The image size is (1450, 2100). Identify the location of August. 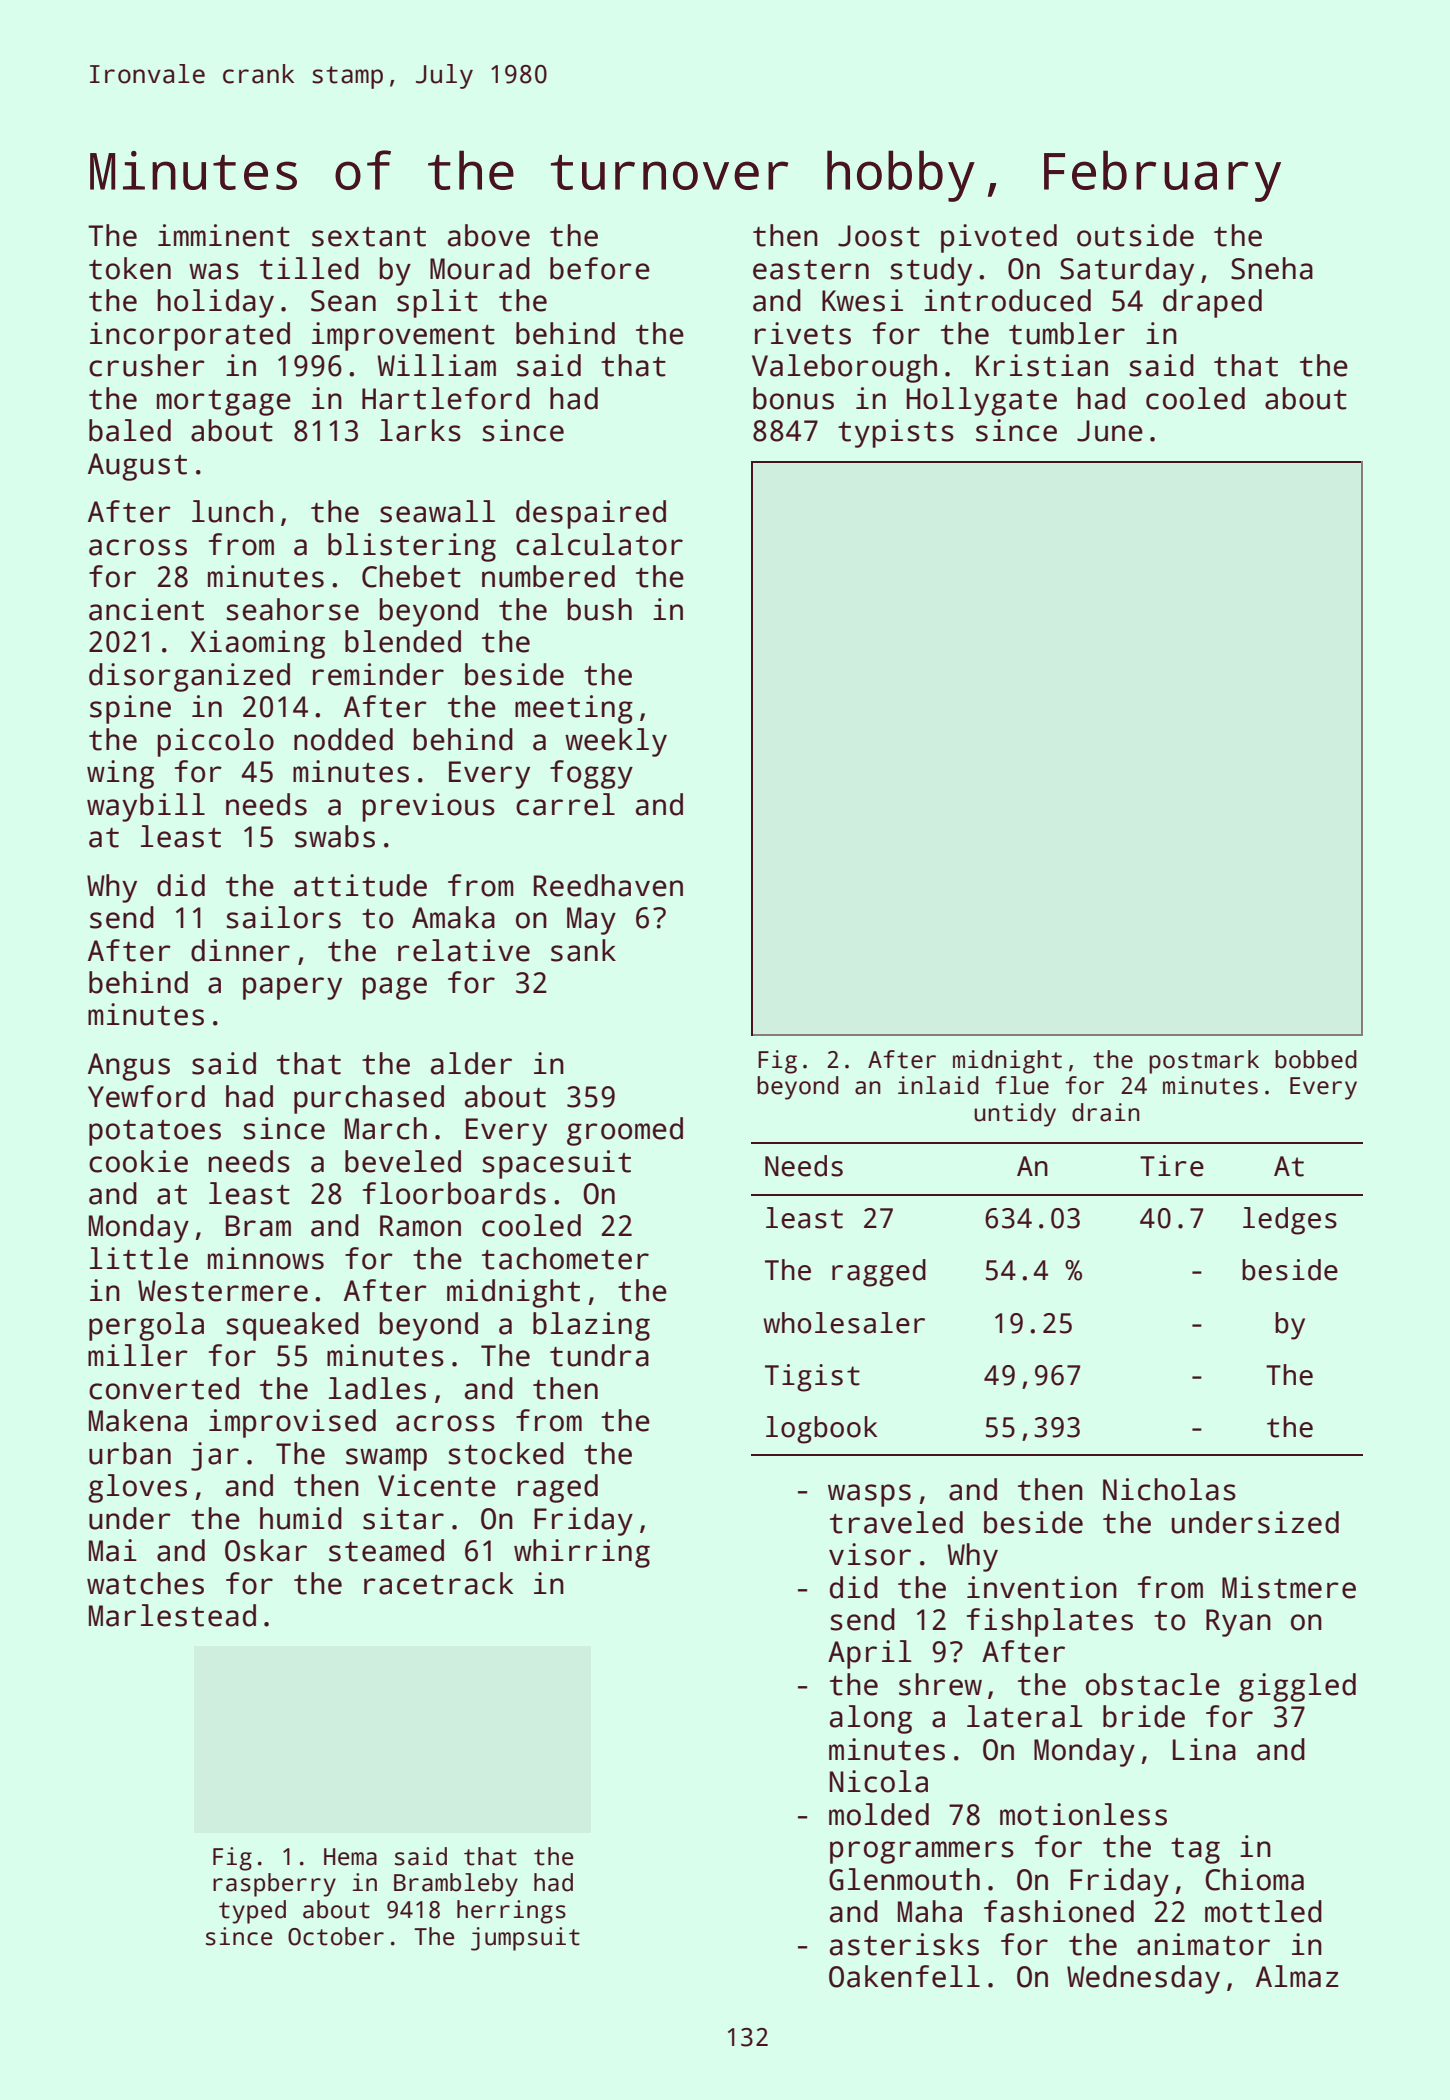
(137, 467).
